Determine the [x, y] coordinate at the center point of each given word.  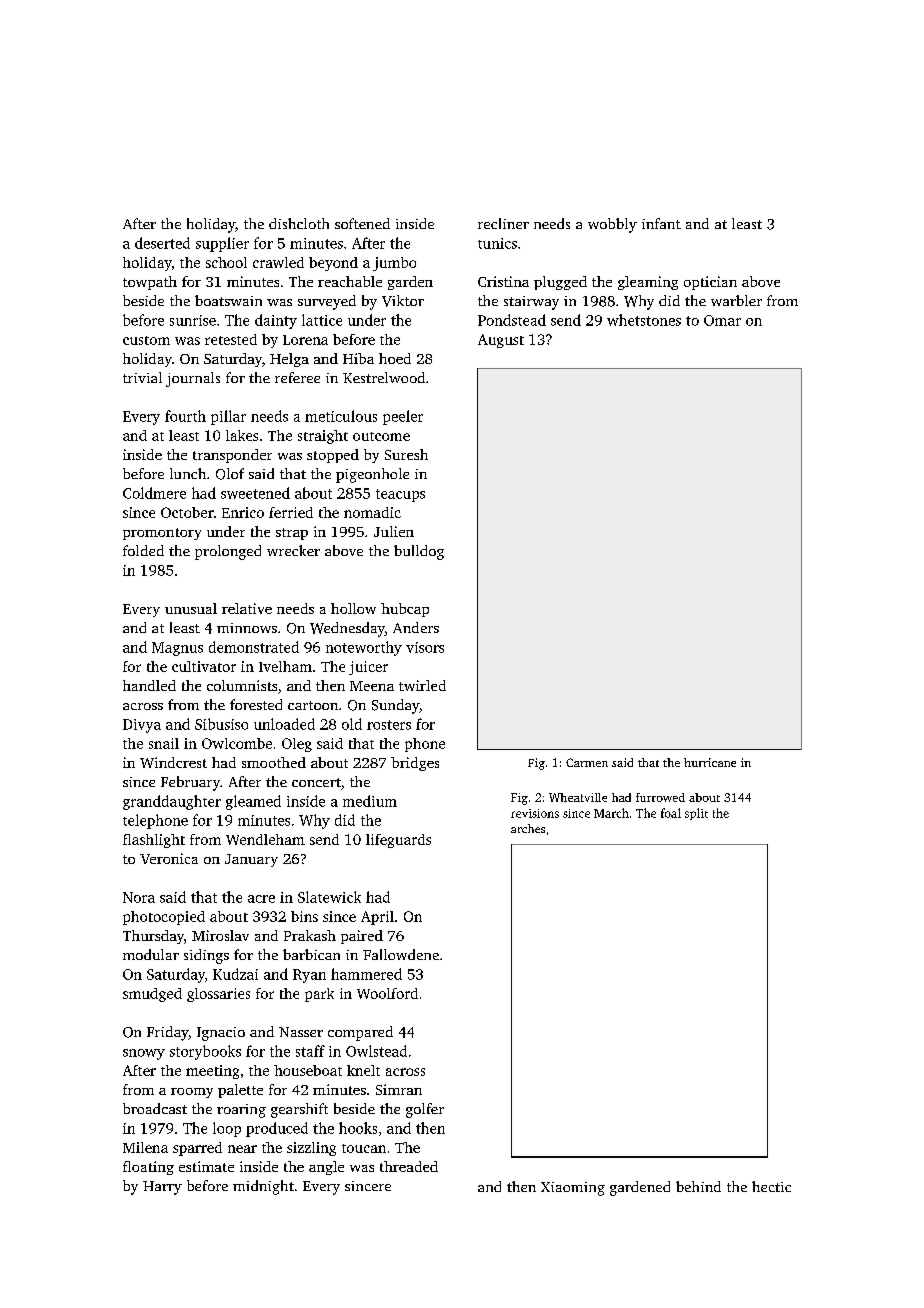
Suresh [406, 454]
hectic [771, 1186]
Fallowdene [401, 954]
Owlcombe [237, 743]
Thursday [153, 937]
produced [277, 1129]
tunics [497, 243]
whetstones [644, 320]
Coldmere [154, 493]
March [611, 813]
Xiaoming [573, 1189]
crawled [278, 262]
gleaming [648, 283]
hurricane [710, 762]
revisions [535, 813]
